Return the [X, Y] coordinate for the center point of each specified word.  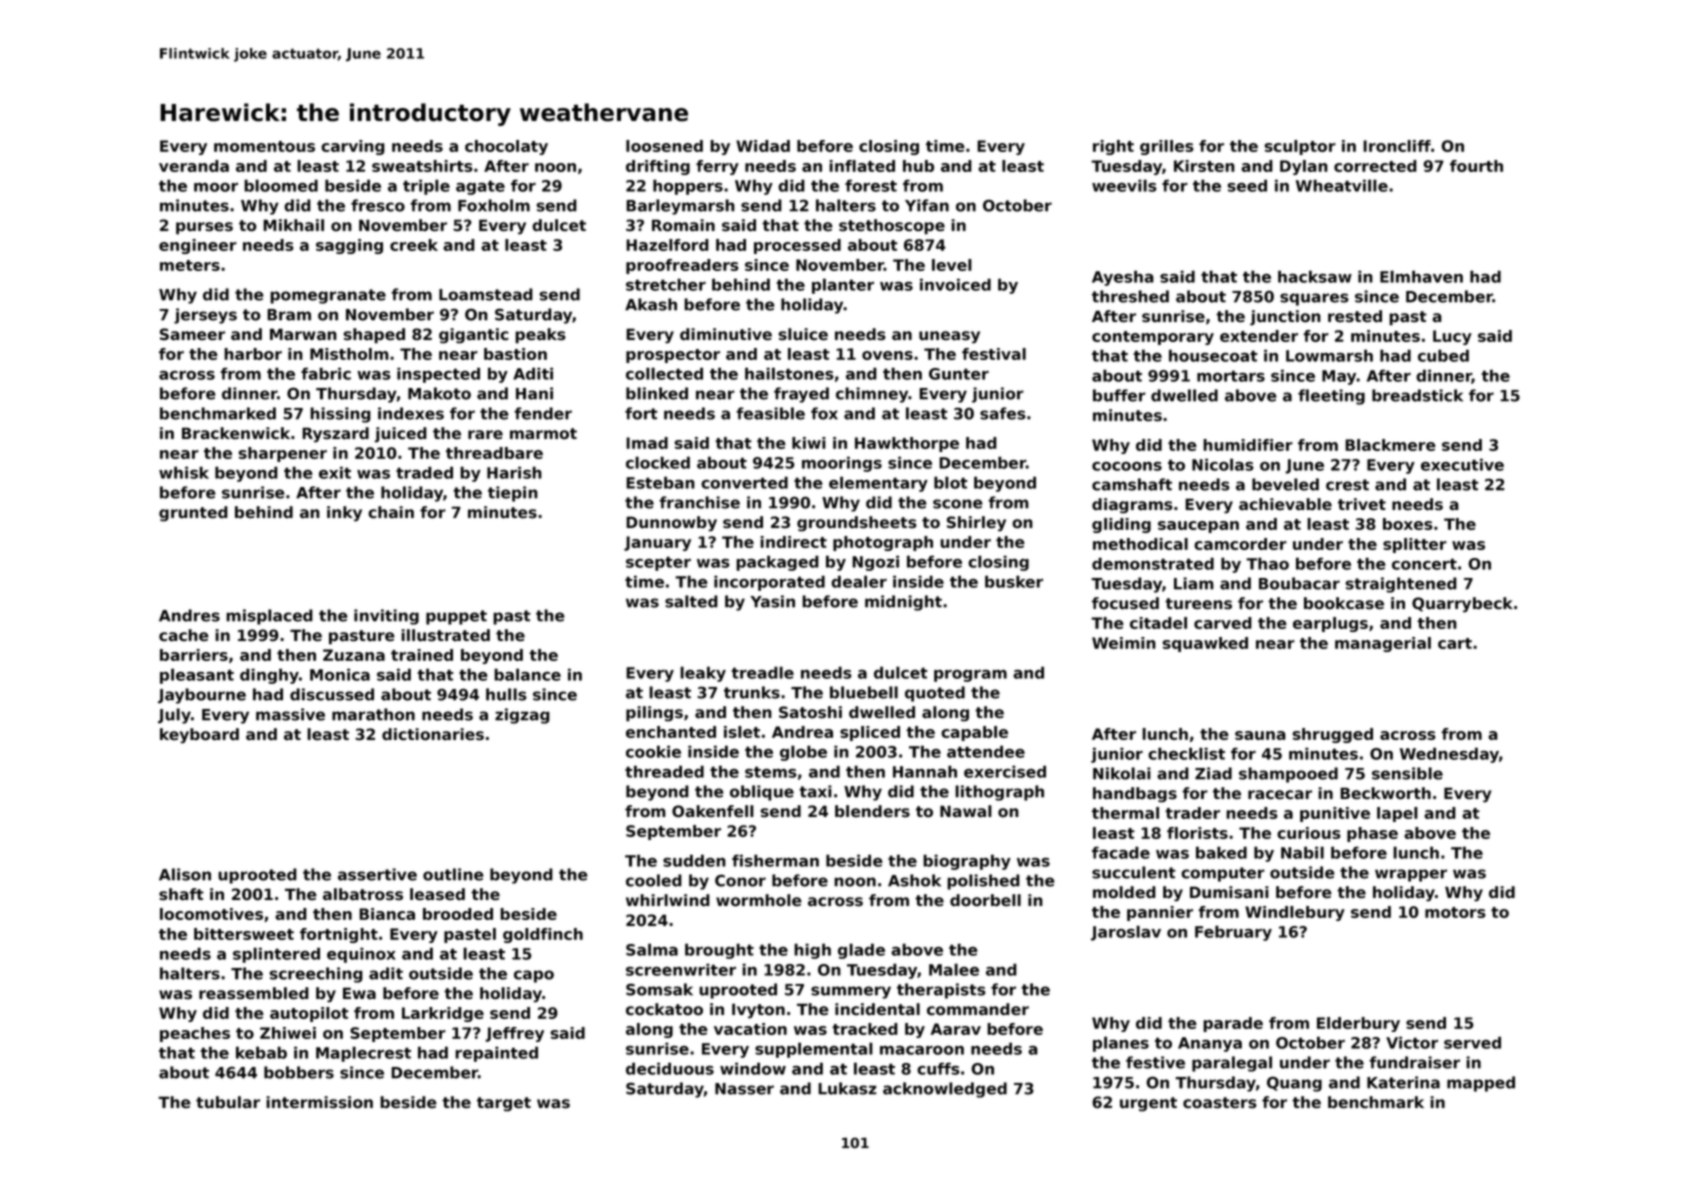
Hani [534, 393]
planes [1121, 1044]
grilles [1167, 147]
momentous [264, 146]
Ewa [359, 993]
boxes [1408, 524]
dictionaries [433, 734]
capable [974, 733]
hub [918, 166]
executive [1462, 464]
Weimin [1124, 643]
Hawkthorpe [907, 444]
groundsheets [857, 523]
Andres [189, 615]
